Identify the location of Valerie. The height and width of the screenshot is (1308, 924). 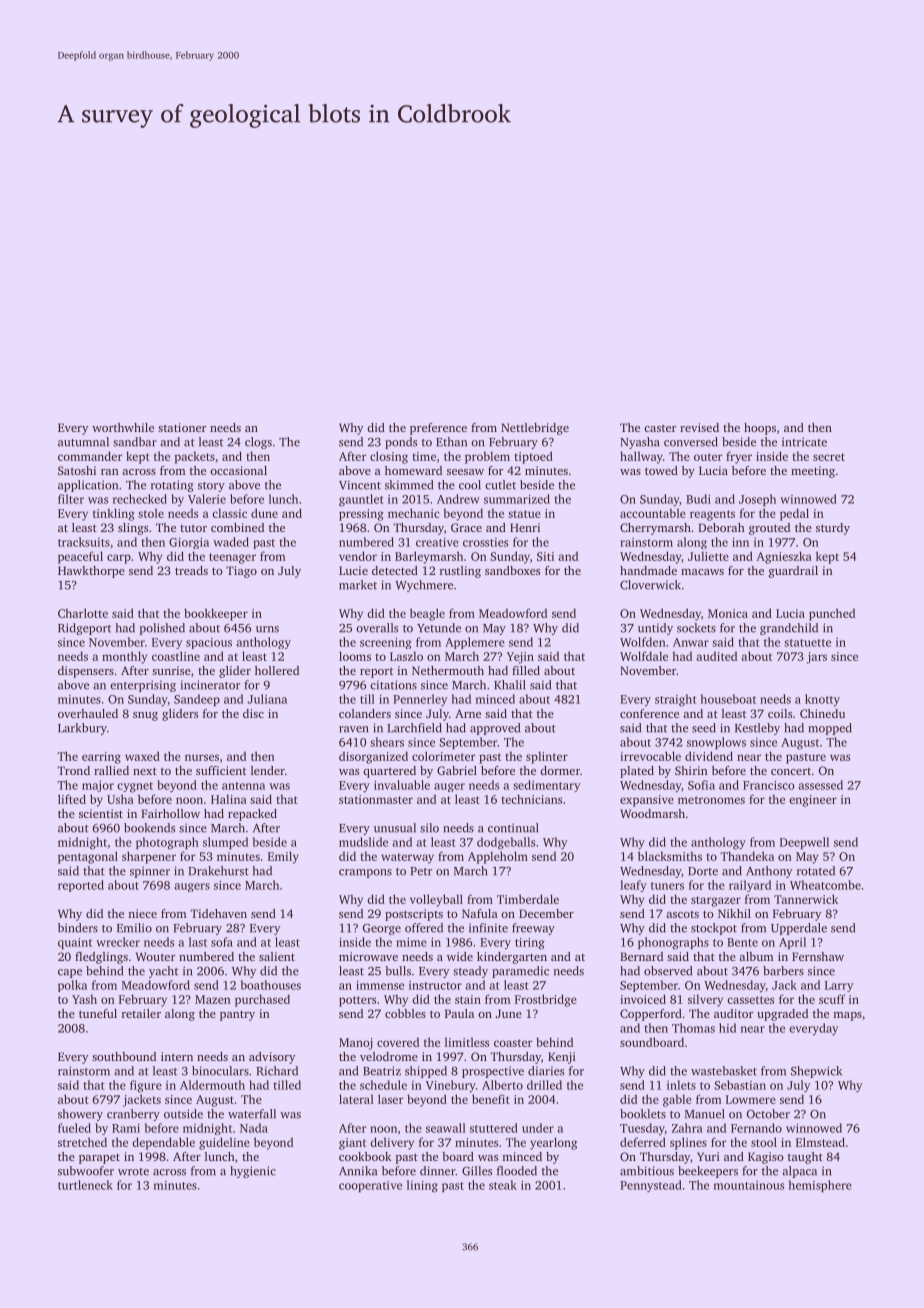
(207, 499).
